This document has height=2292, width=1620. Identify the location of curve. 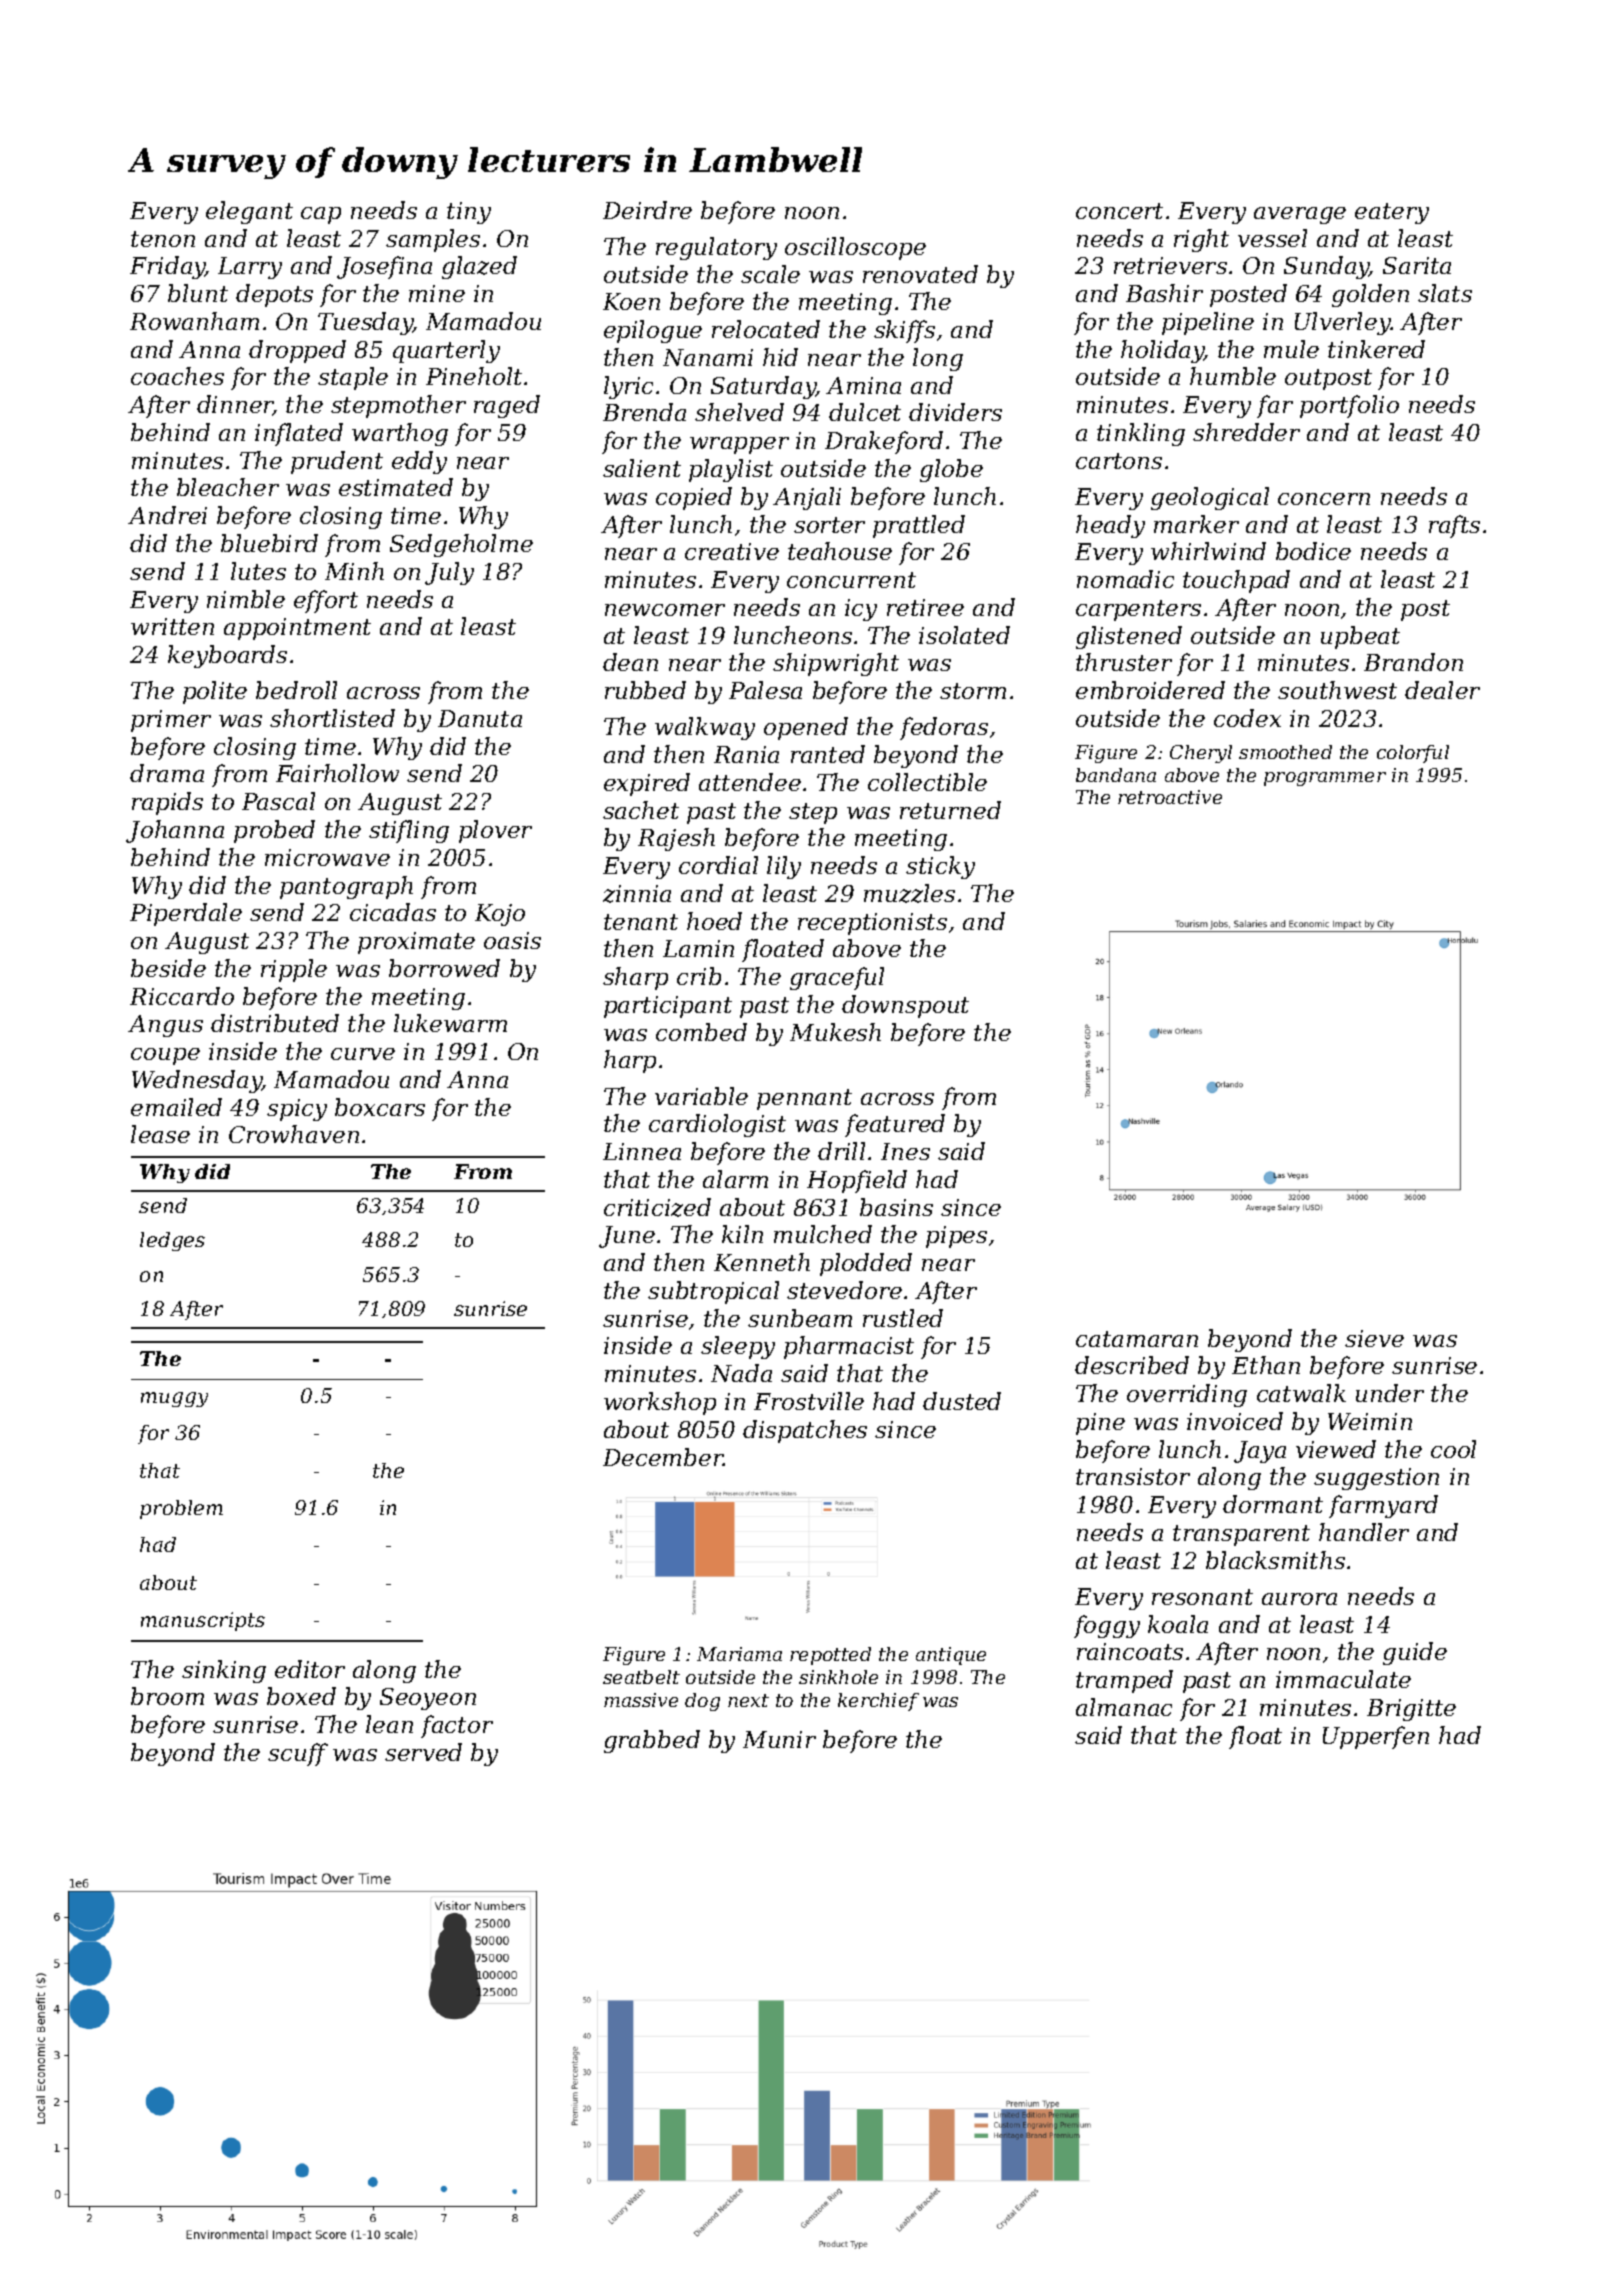
(363, 1054).
